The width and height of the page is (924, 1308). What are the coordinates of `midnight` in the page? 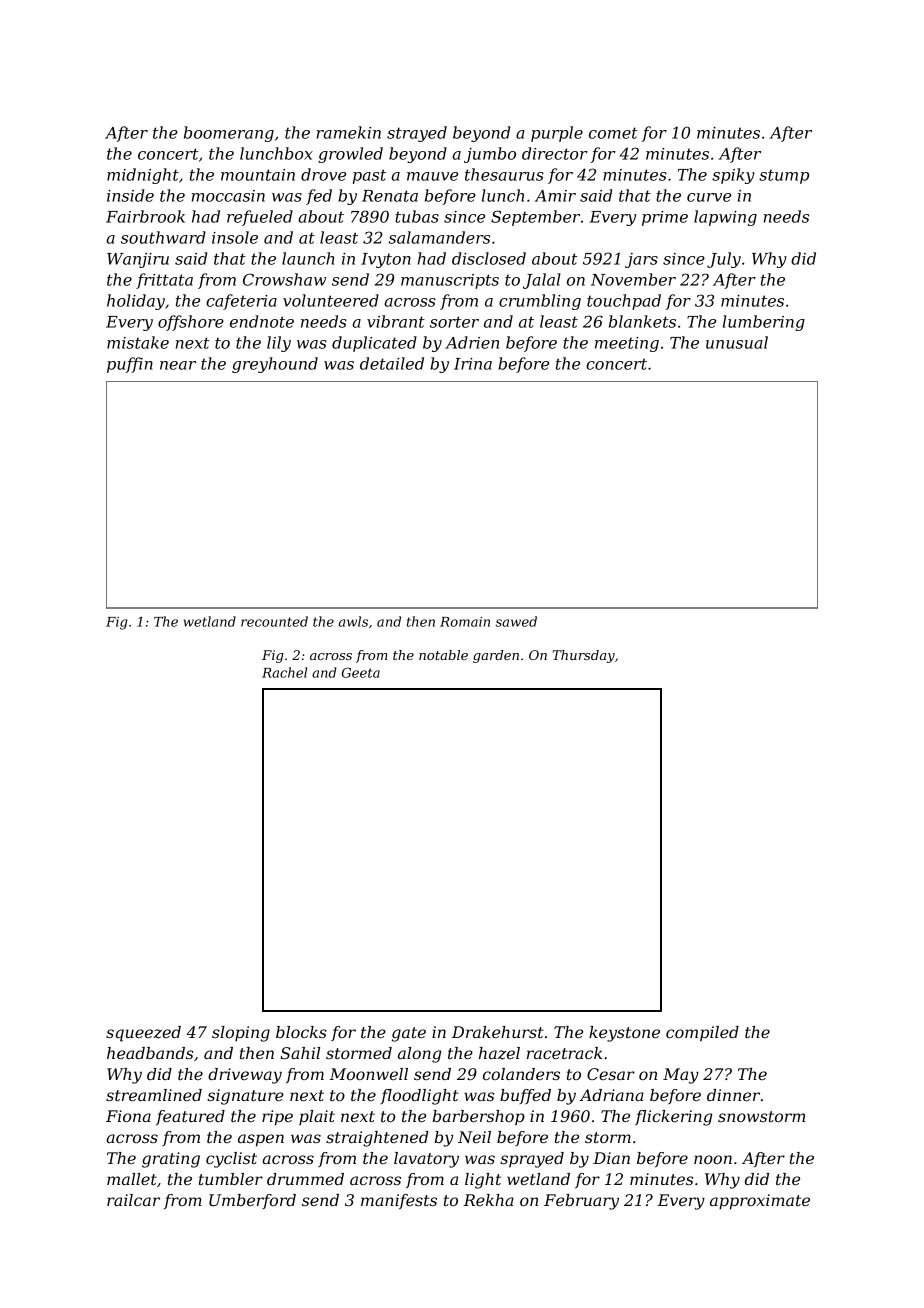 It's located at (143, 176).
